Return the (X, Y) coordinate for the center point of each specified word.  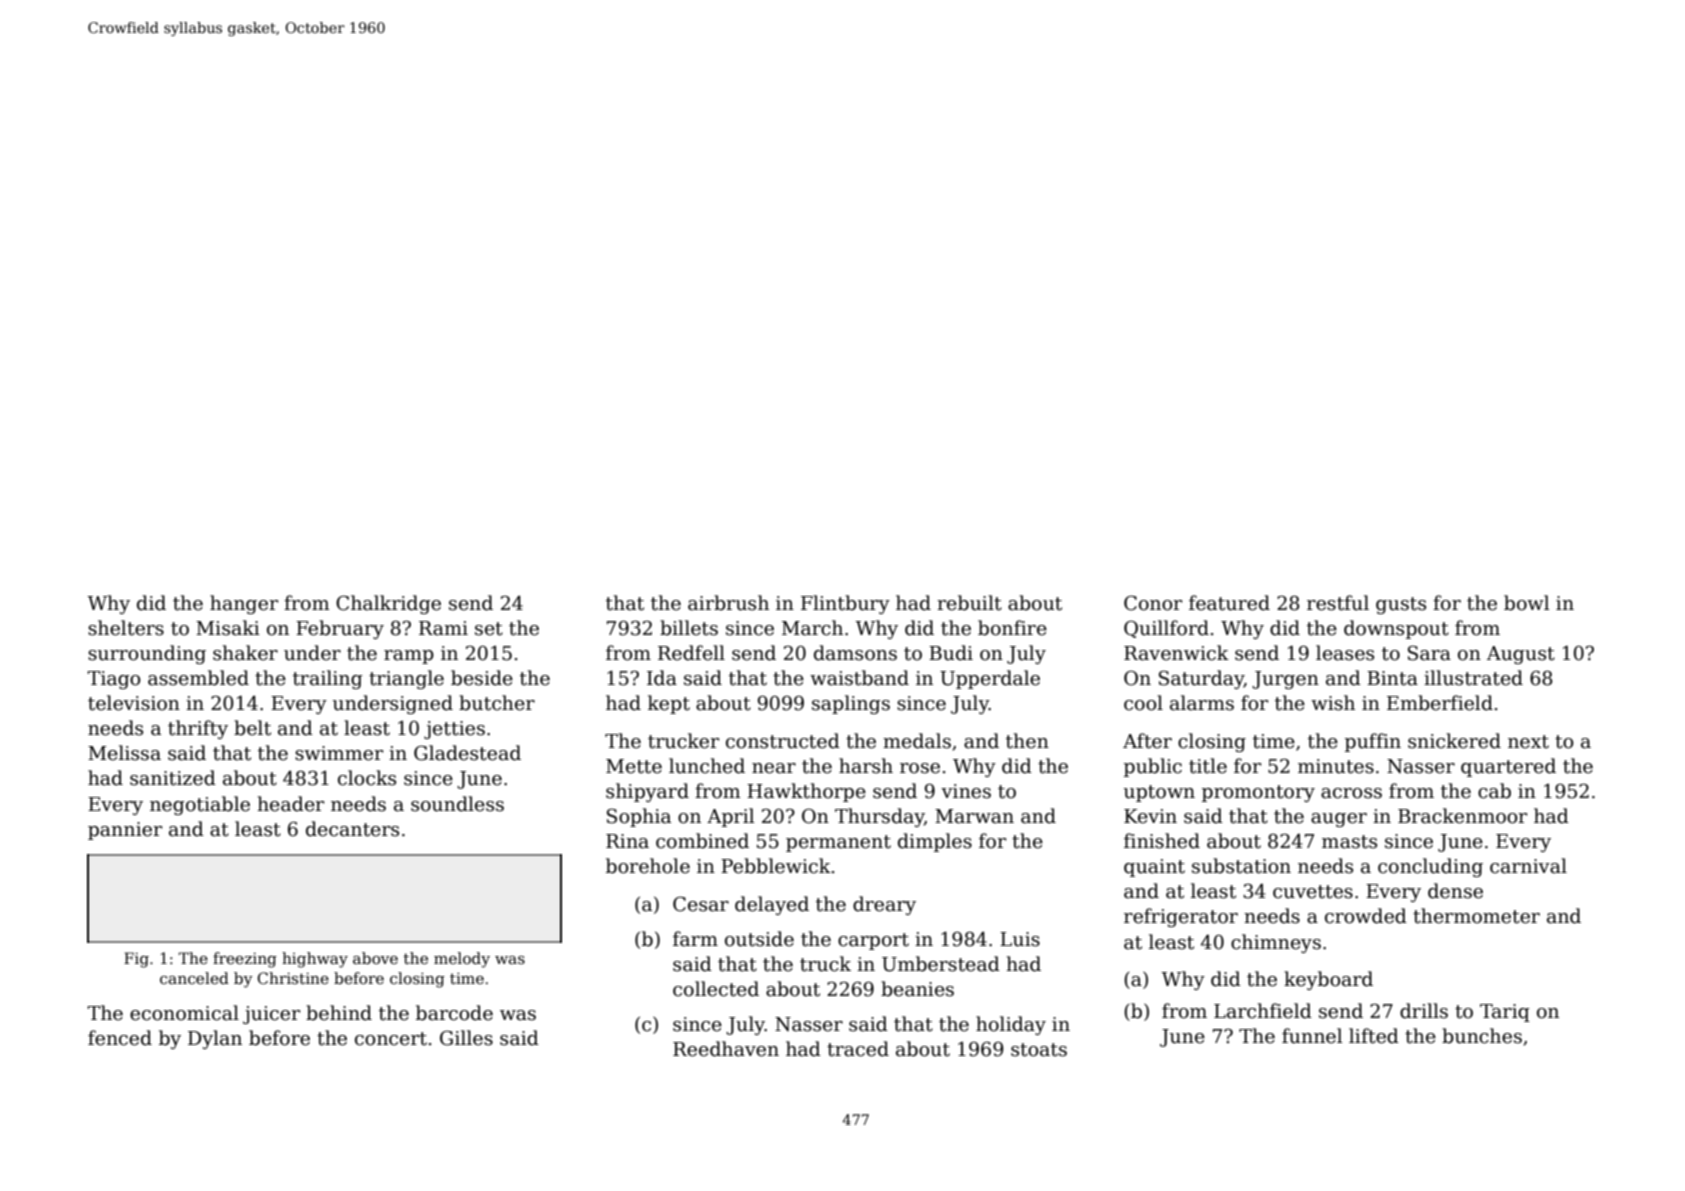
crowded (1366, 916)
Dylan (215, 1039)
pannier (125, 831)
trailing (328, 679)
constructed (783, 741)
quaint (1154, 868)
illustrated (1473, 678)
